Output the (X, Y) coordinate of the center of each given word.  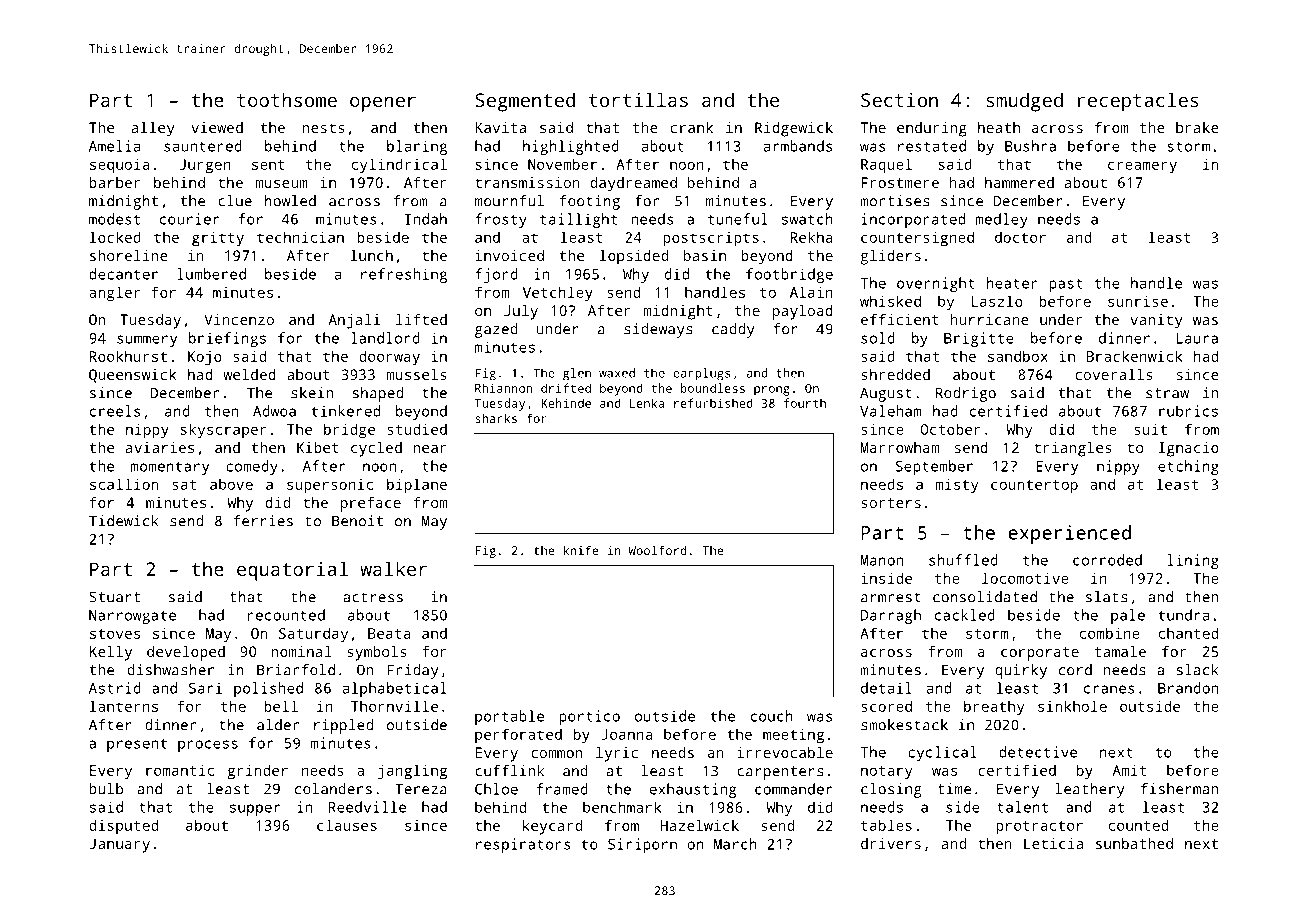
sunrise (1138, 301)
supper (255, 810)
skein (312, 393)
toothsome (287, 99)
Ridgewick (794, 129)
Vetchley (558, 294)
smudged (1024, 102)
